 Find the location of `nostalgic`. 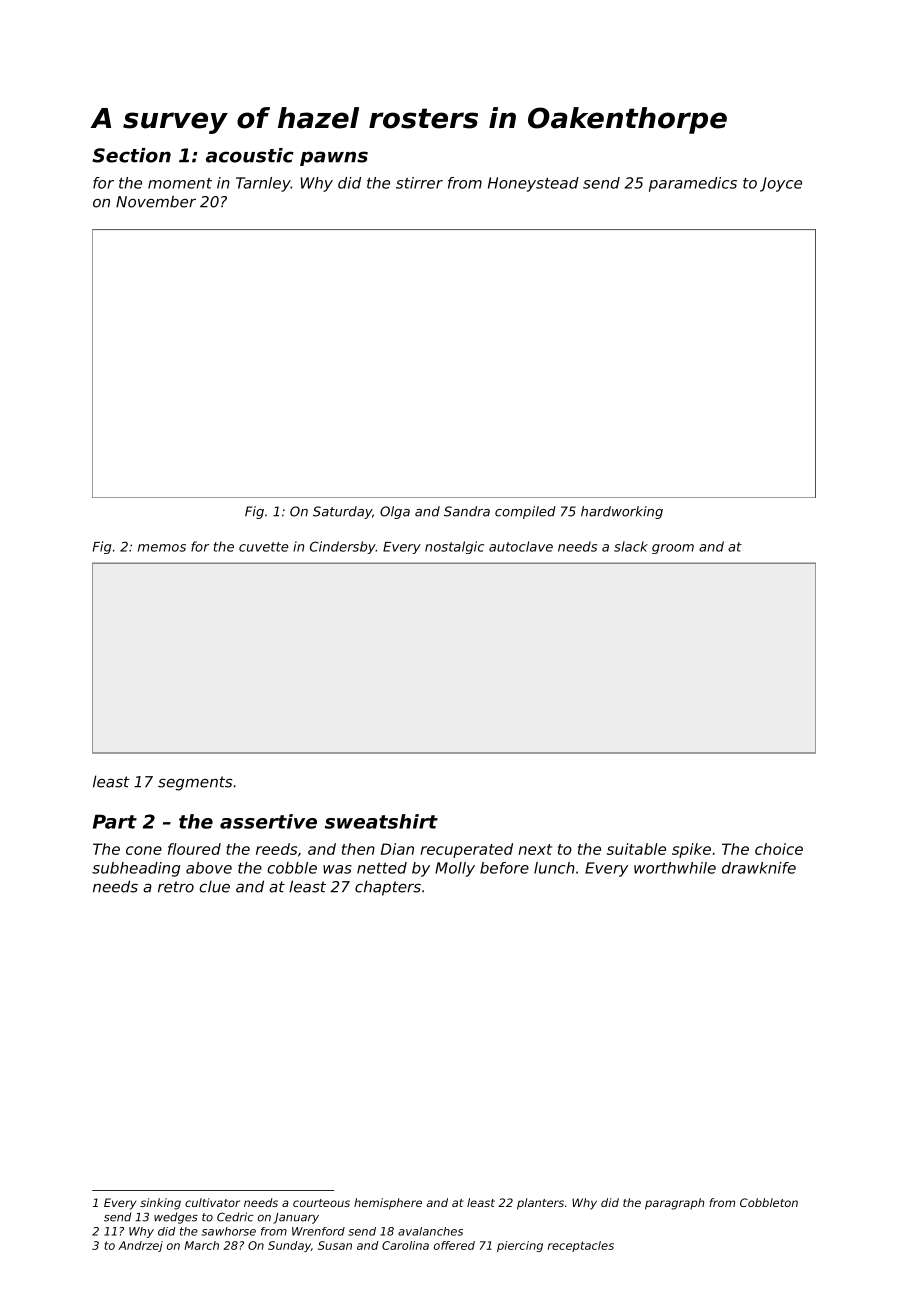

nostalgic is located at coordinates (454, 547).
